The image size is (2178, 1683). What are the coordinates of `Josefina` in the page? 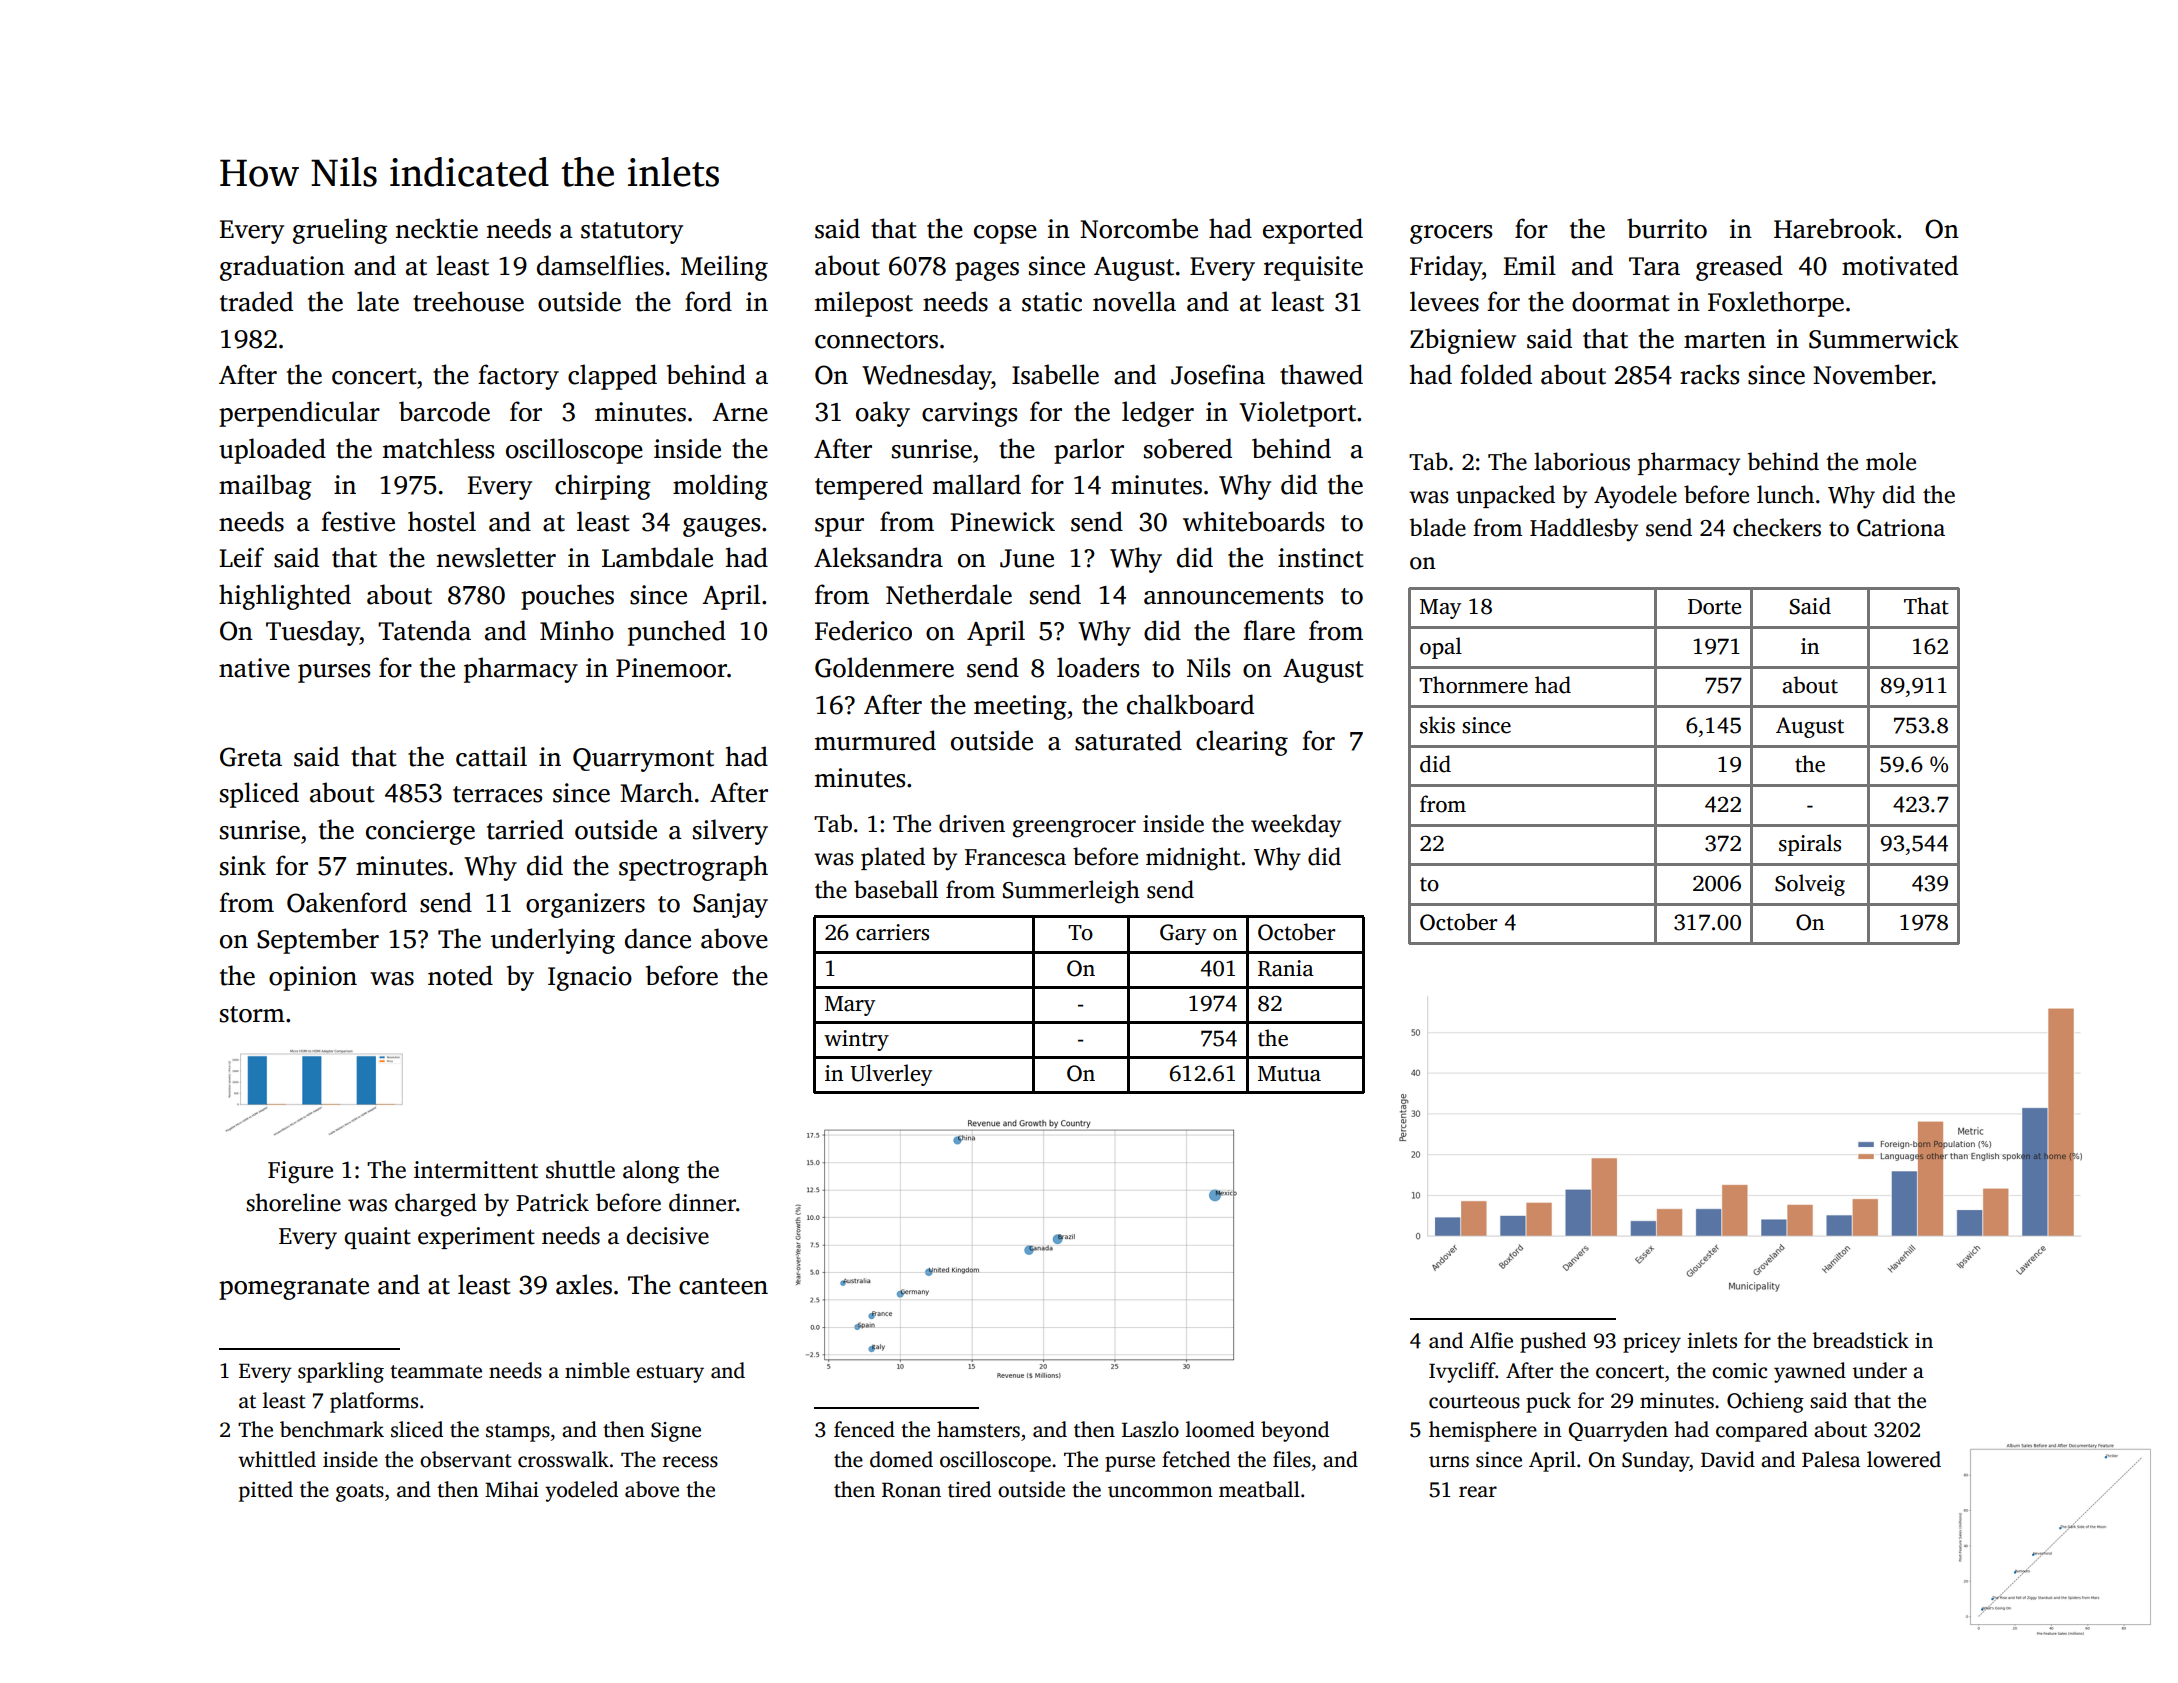 It's located at (1218, 374).
